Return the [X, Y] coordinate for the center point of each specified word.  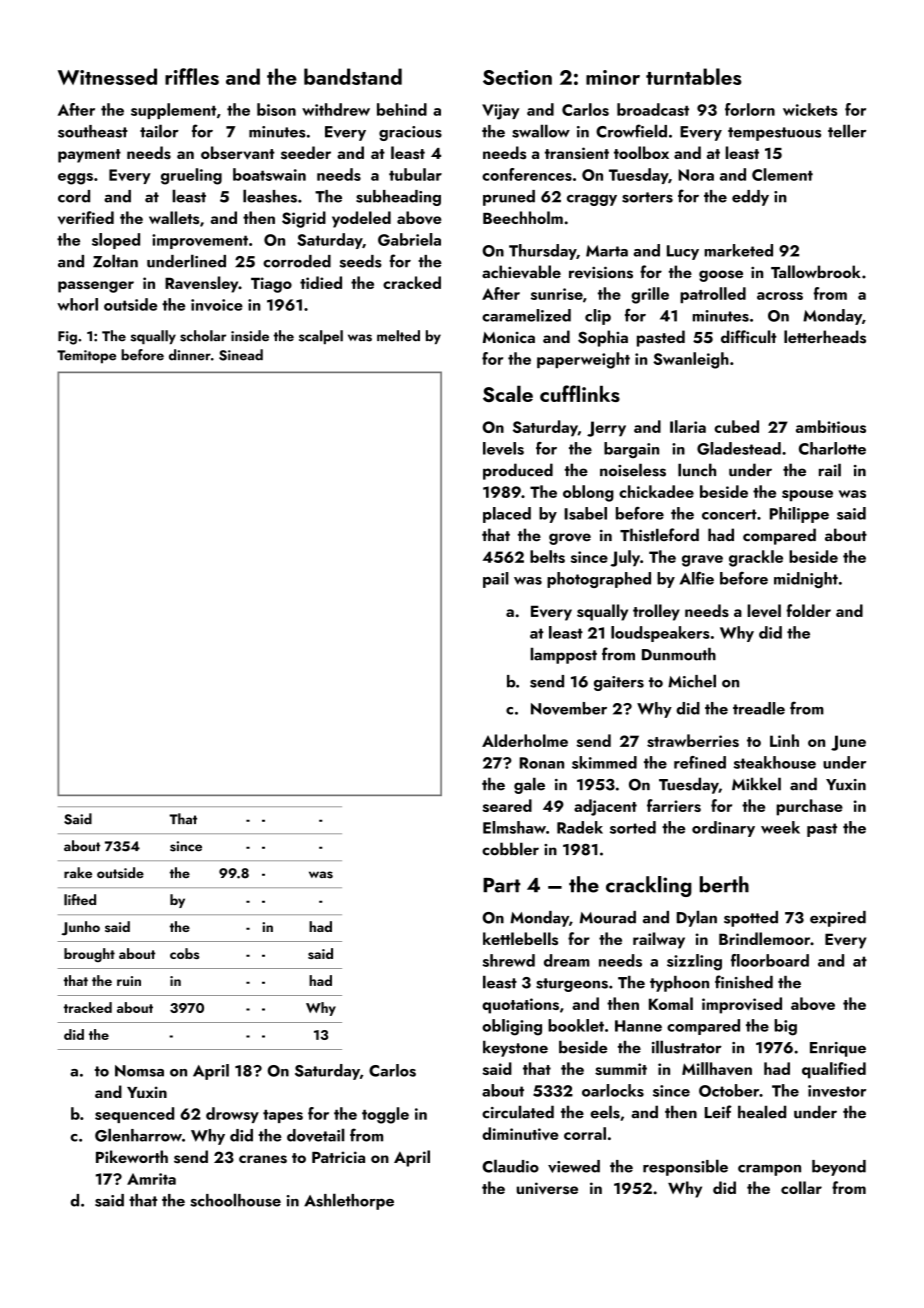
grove [570, 539]
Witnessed [107, 76]
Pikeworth [132, 1156]
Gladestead [739, 448]
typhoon [679, 984]
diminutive [520, 1133]
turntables [693, 76]
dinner [190, 355]
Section [517, 77]
